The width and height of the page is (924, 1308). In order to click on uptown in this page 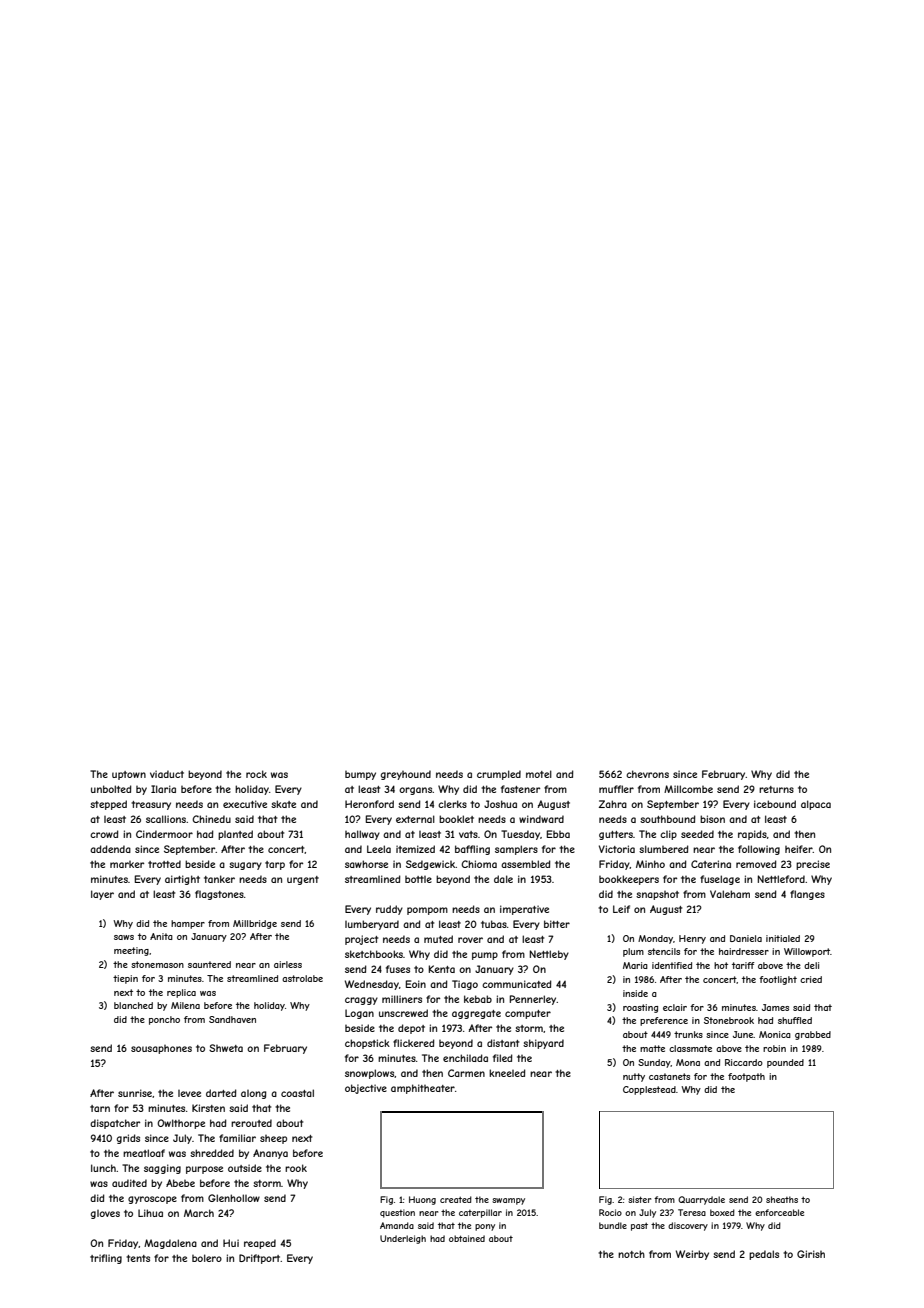, I will do `click(129, 775)`.
